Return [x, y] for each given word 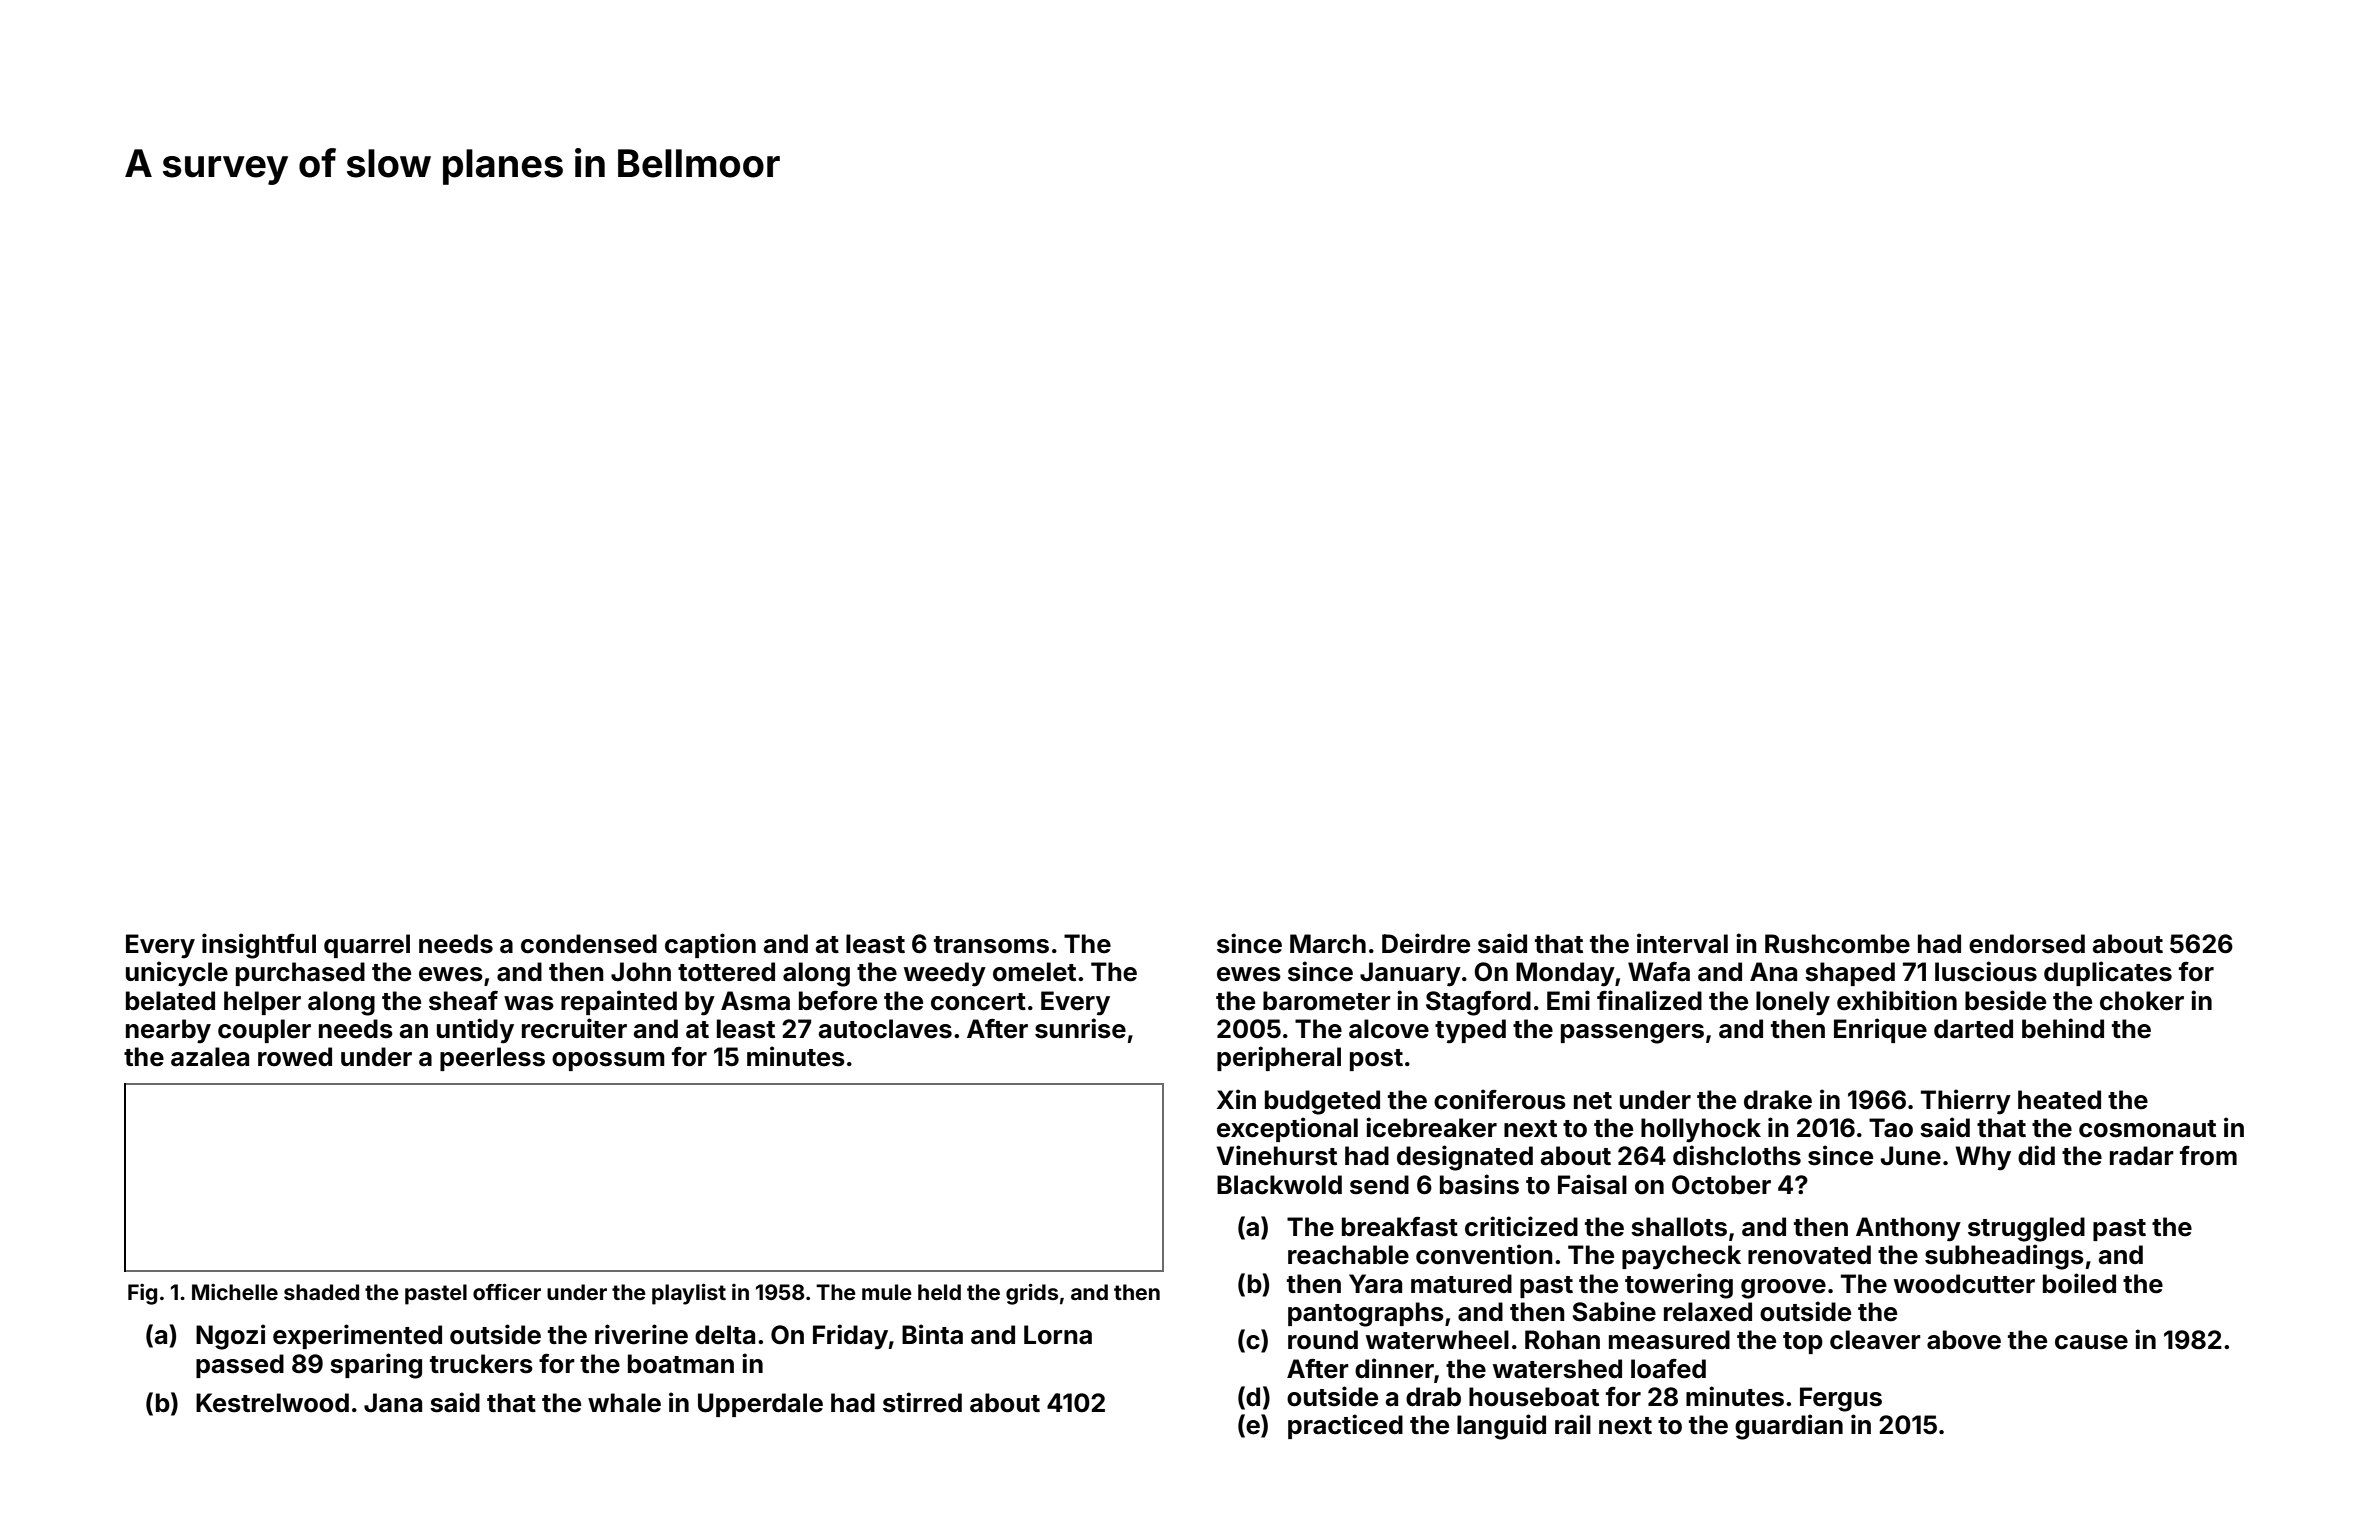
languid [1501, 1427]
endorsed [2027, 944]
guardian [1789, 1427]
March [1328, 944]
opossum [608, 1061]
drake [1778, 1100]
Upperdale [760, 1405]
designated [1465, 1158]
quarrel [367, 946]
